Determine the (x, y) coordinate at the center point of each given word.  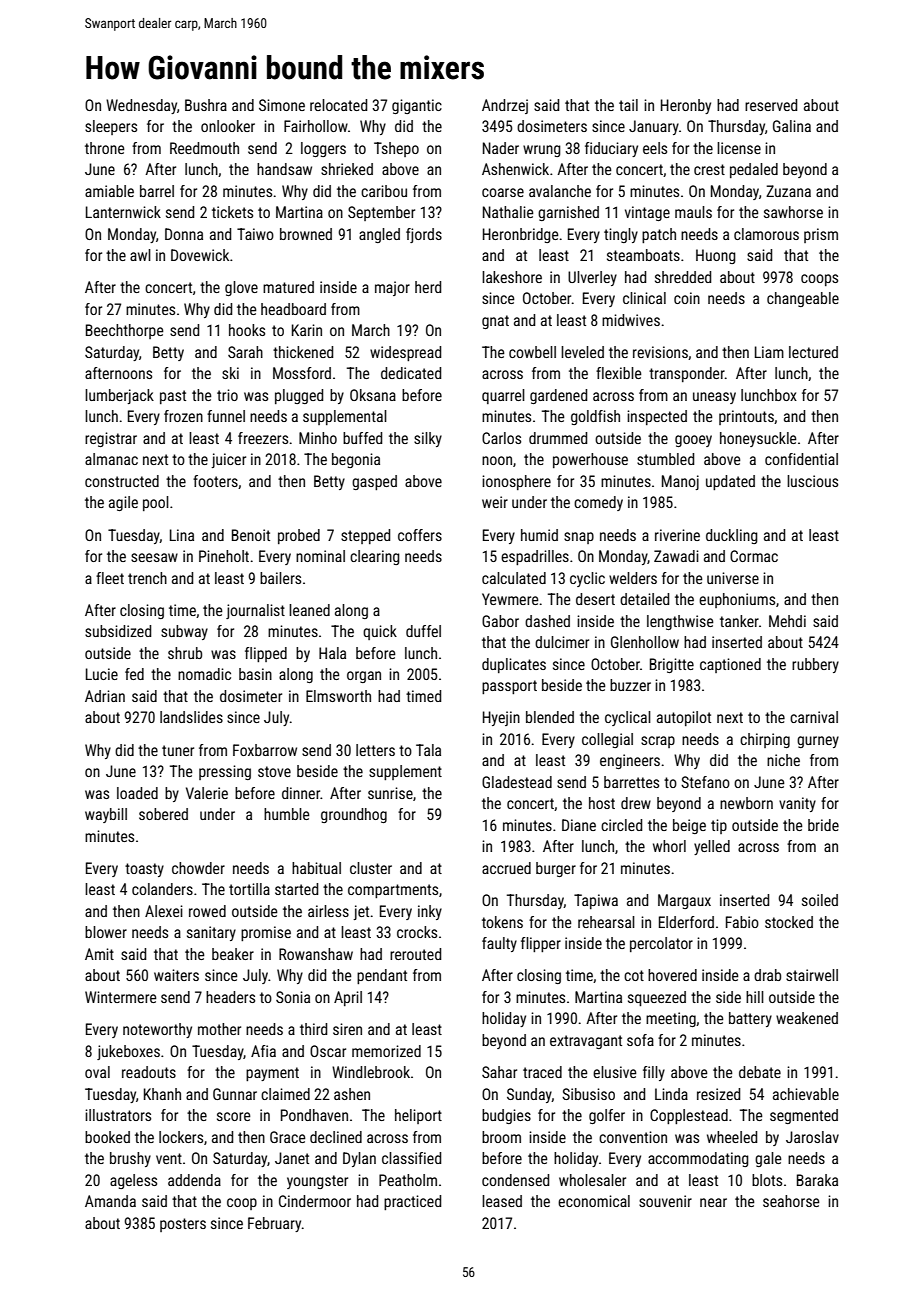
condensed (515, 1180)
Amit (99, 954)
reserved (771, 105)
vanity (797, 804)
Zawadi (676, 556)
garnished (568, 213)
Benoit (251, 535)
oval (97, 1072)
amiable (109, 191)
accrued (506, 868)
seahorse (791, 1201)
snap (579, 538)
